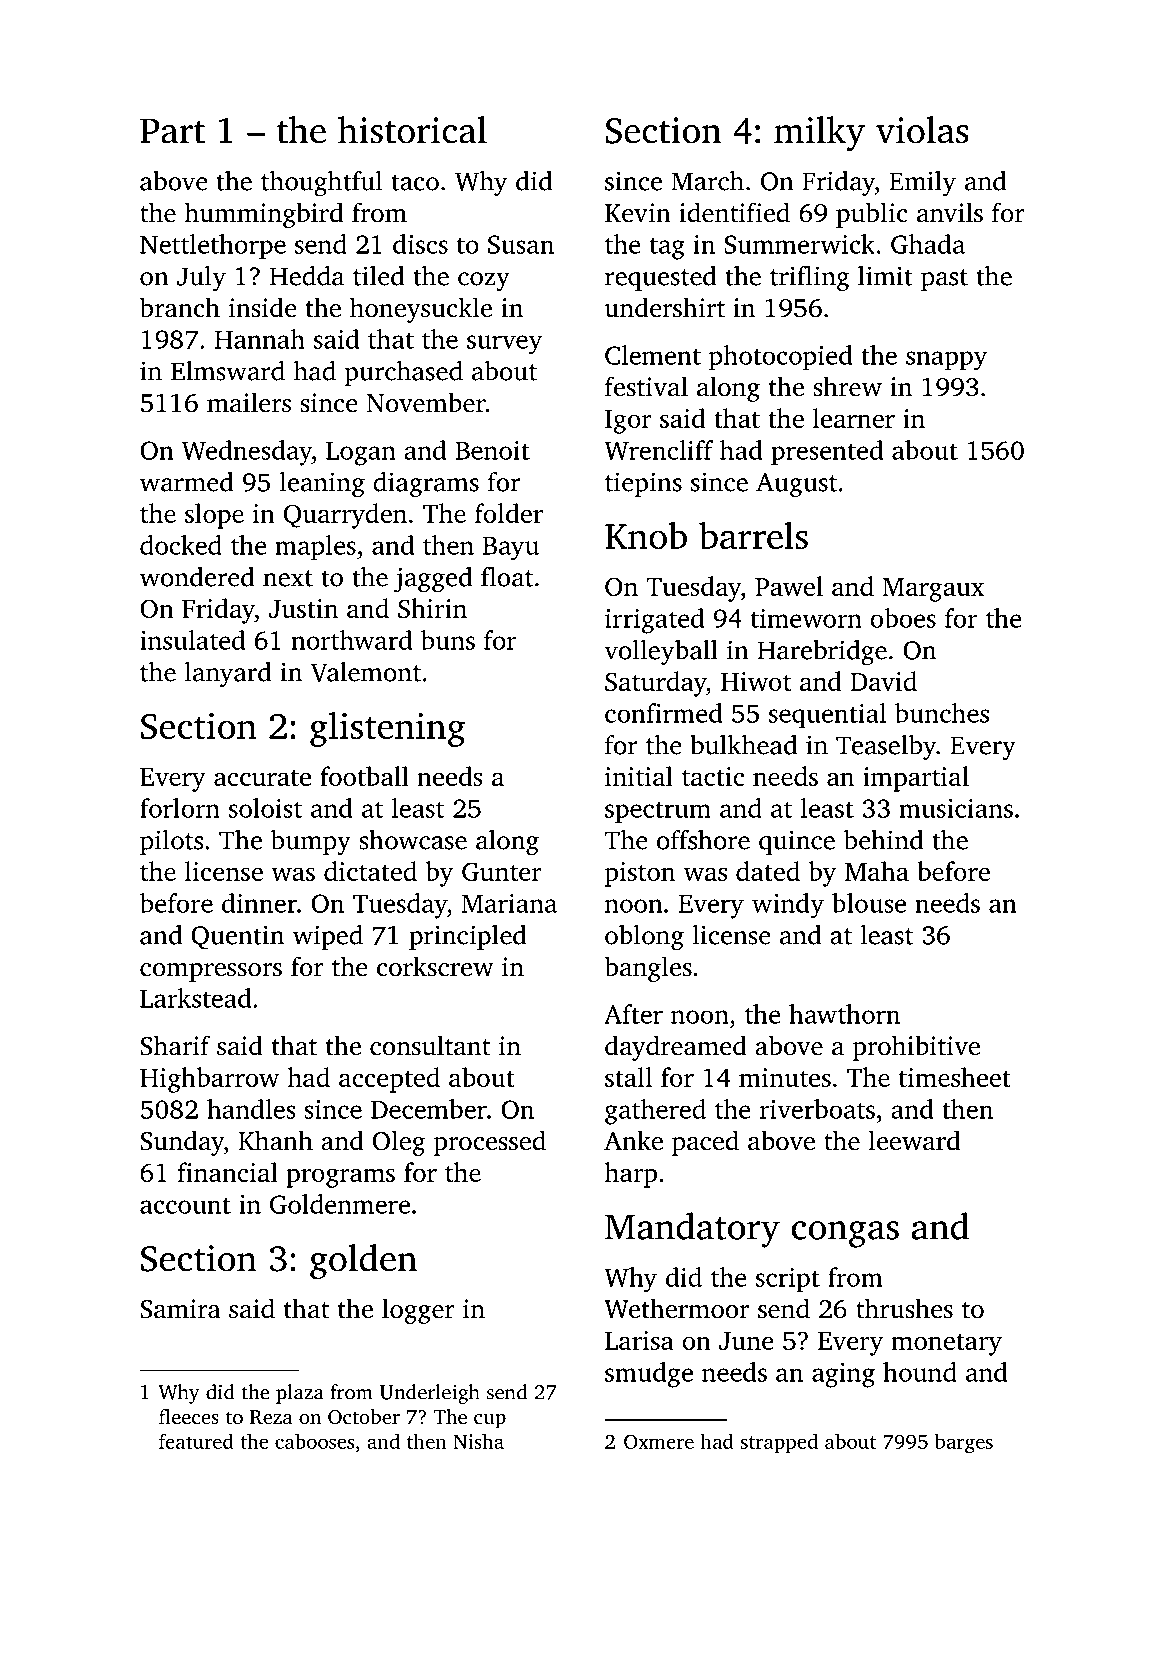 This image has height=1654, width=1165. I want to click on lanyard, so click(228, 674).
